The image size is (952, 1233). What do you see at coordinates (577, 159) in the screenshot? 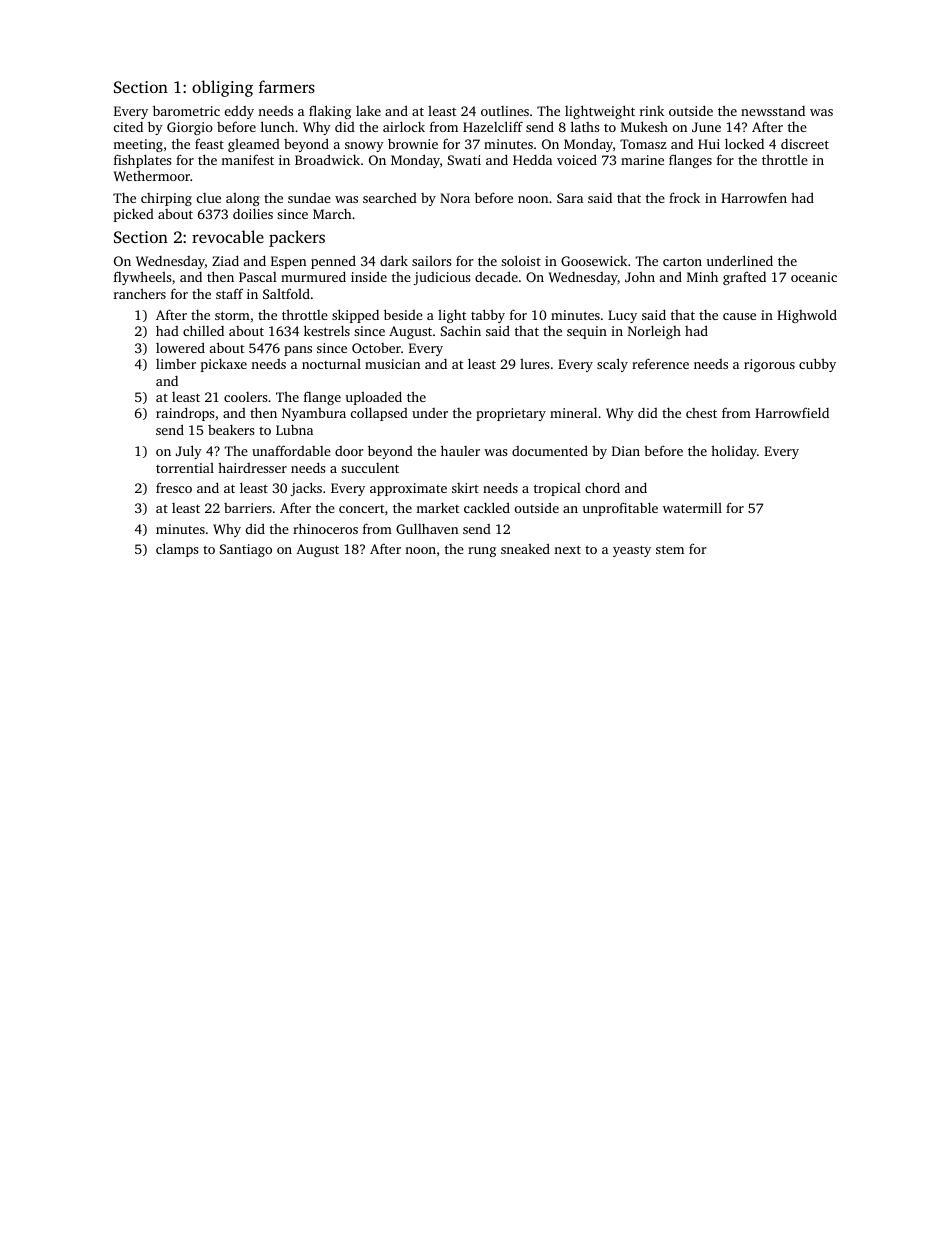
I see `voiced` at bounding box center [577, 159].
